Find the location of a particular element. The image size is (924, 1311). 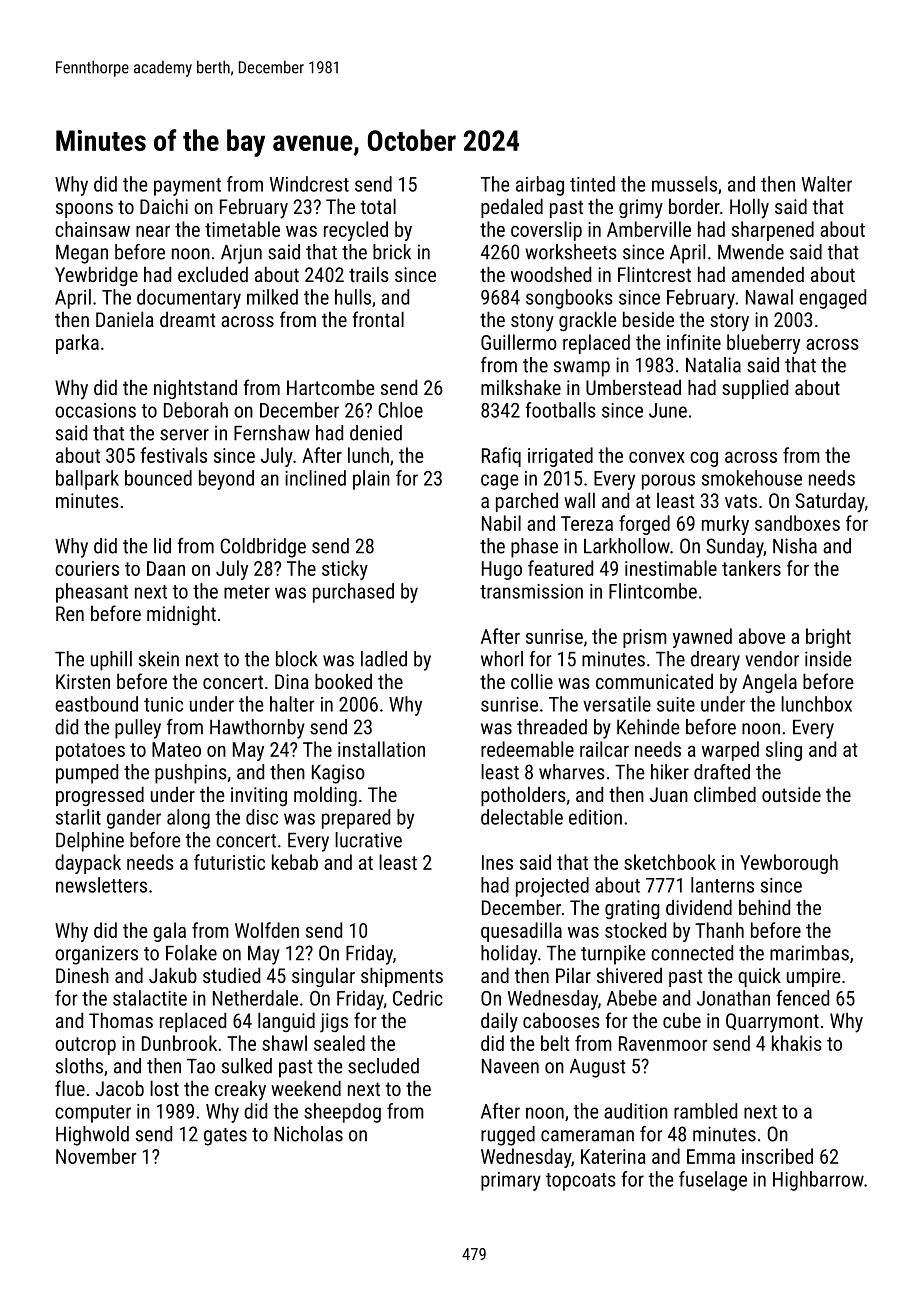

sheepdog is located at coordinates (342, 1113).
